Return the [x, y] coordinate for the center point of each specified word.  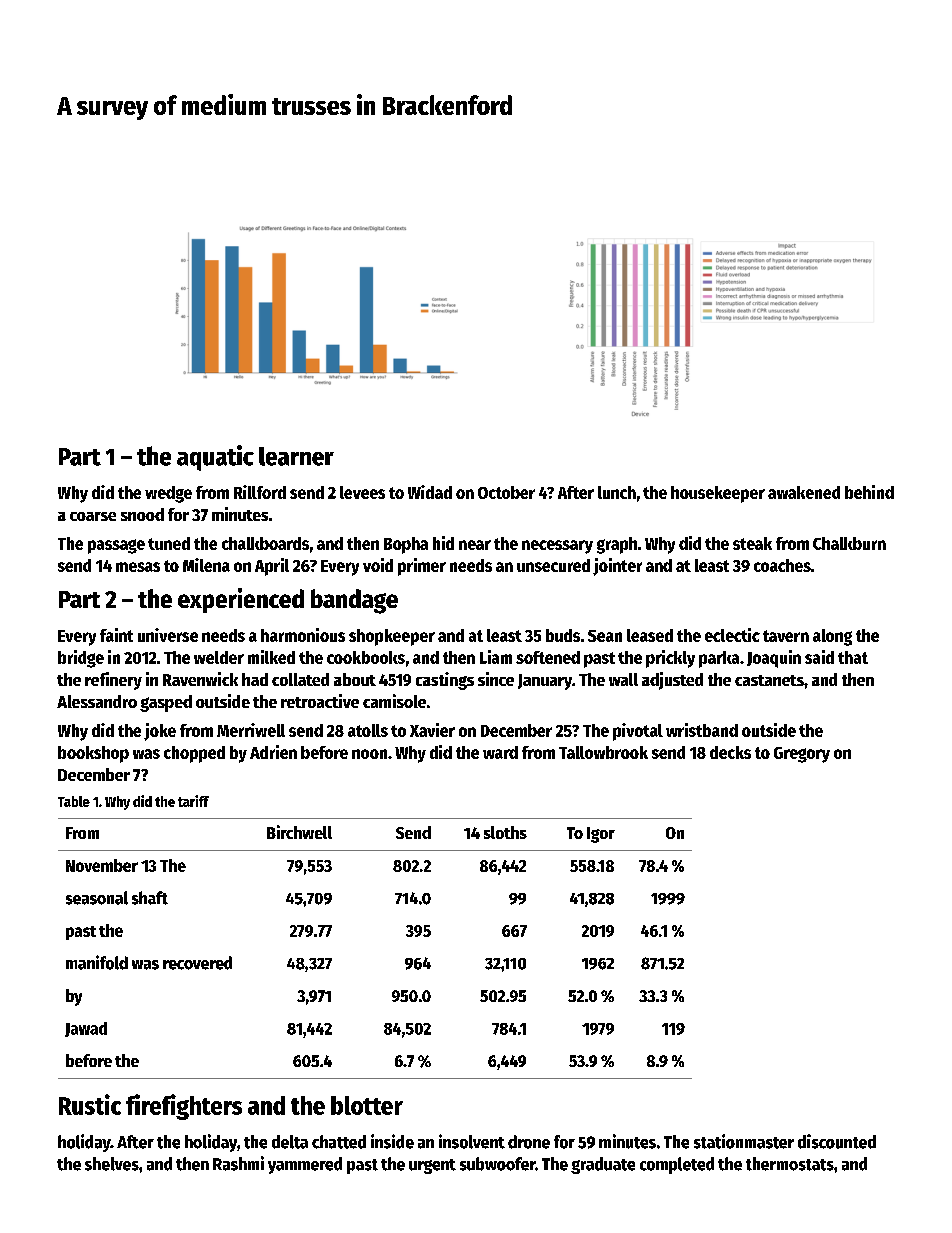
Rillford [260, 492]
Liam [496, 657]
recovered [197, 963]
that [853, 657]
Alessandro [97, 701]
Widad [430, 492]
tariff [193, 801]
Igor [601, 835]
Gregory [802, 755]
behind [869, 492]
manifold [97, 962]
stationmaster [744, 1141]
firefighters [184, 1107]
